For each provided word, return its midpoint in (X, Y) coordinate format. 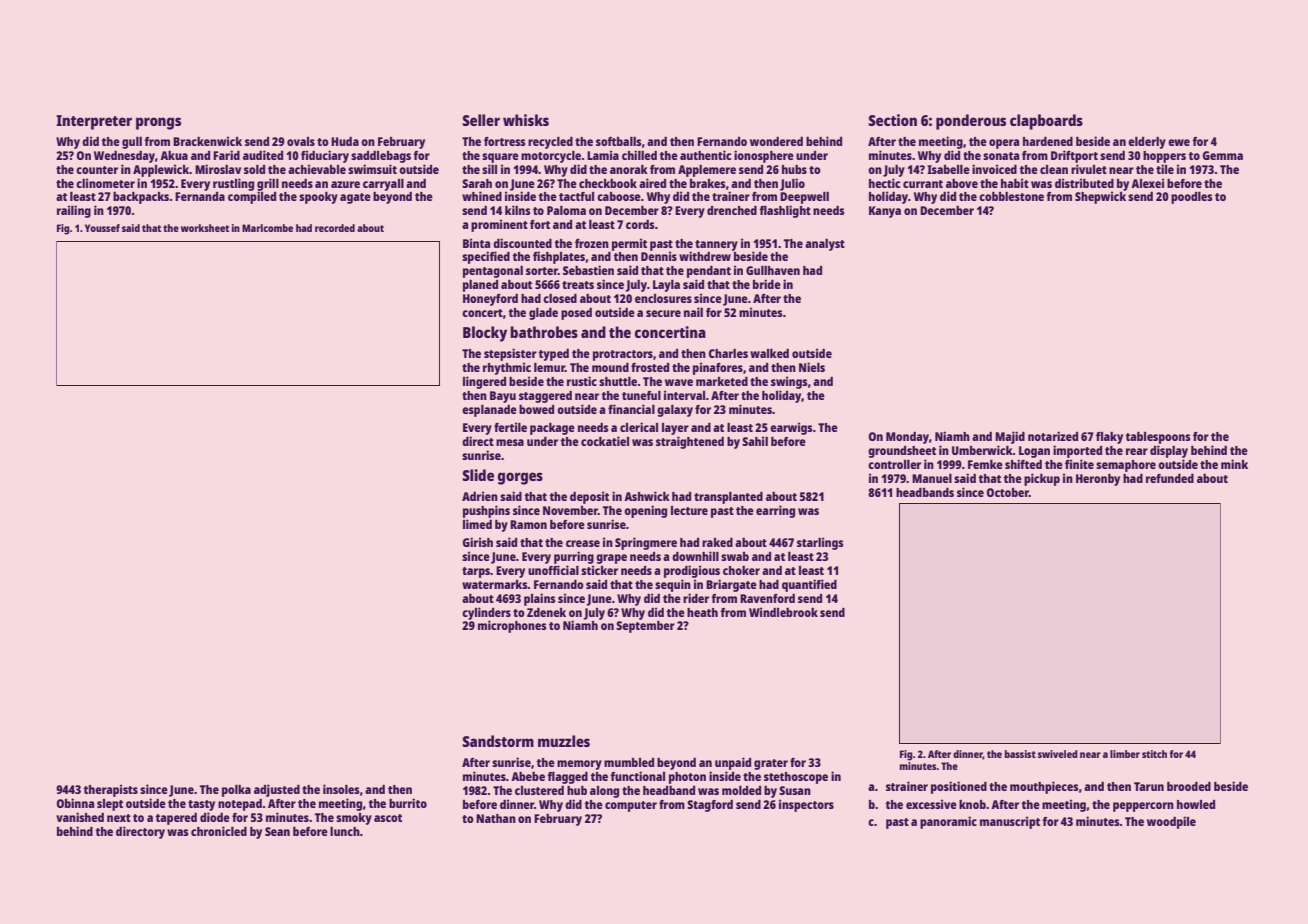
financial (631, 409)
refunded (1170, 478)
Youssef (102, 228)
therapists (110, 790)
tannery (716, 245)
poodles (1191, 198)
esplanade (489, 411)
